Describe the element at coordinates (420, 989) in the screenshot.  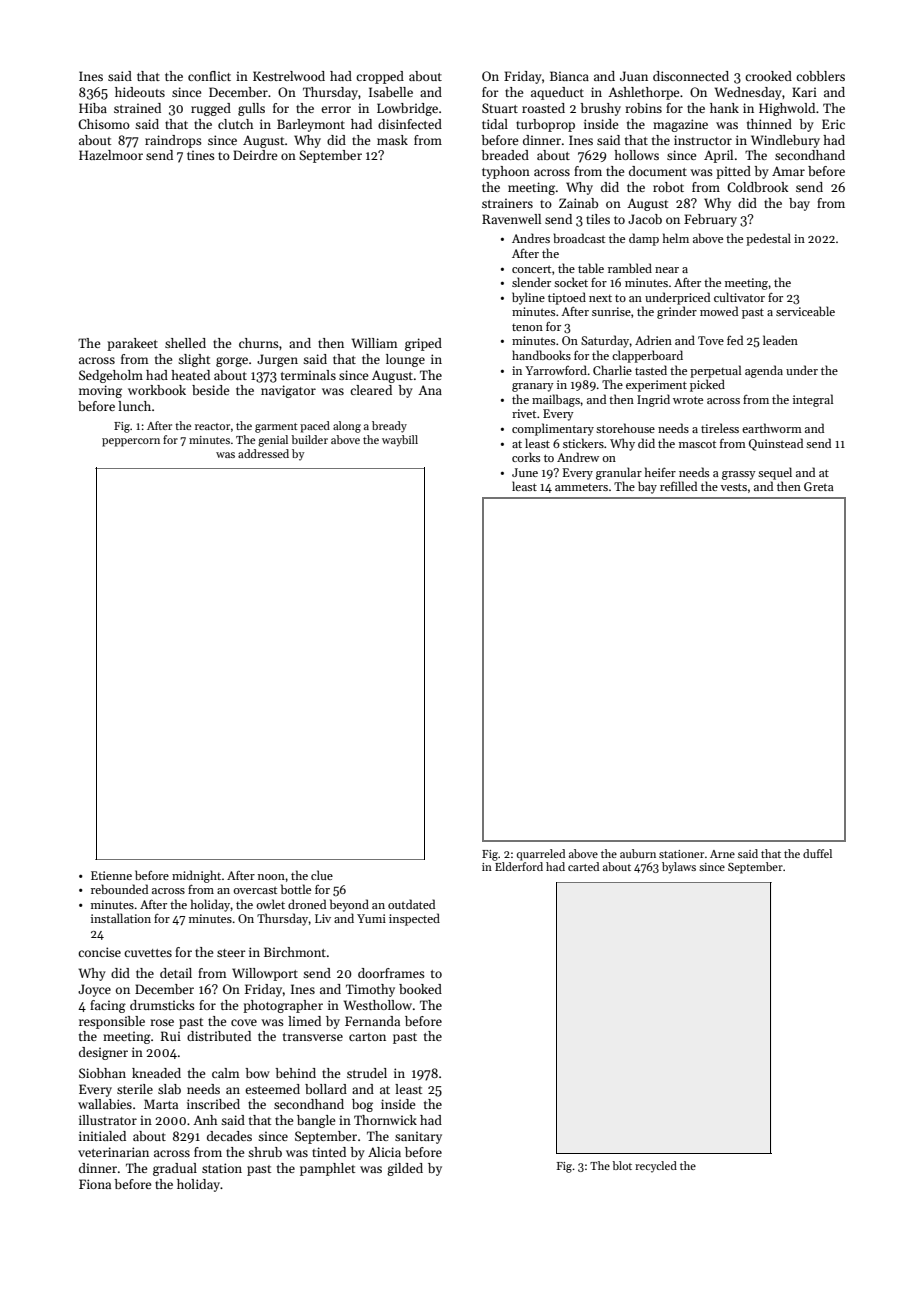
I see `booked` at that location.
